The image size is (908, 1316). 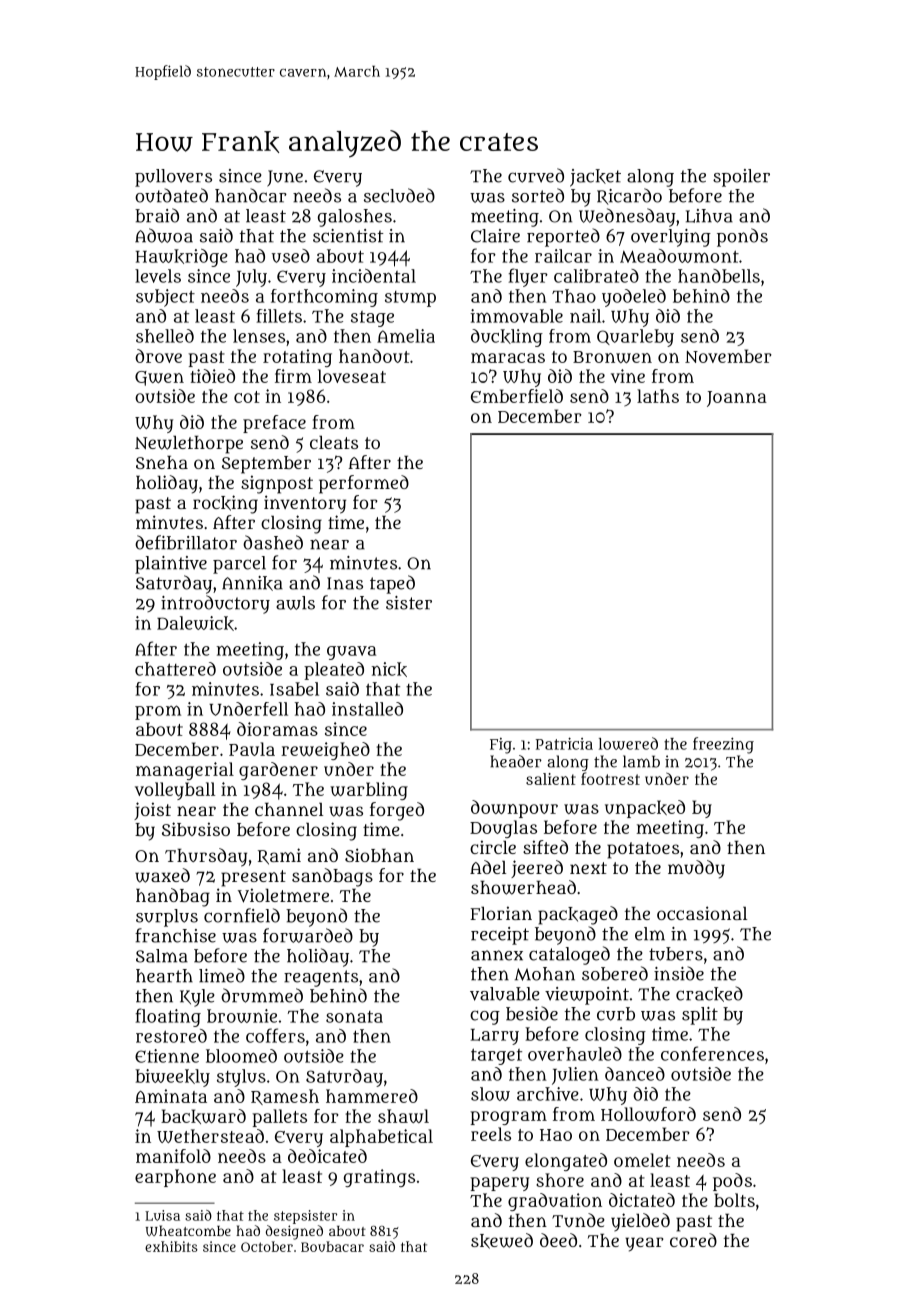 What do you see at coordinates (737, 399) in the screenshot?
I see `Joanna` at bounding box center [737, 399].
